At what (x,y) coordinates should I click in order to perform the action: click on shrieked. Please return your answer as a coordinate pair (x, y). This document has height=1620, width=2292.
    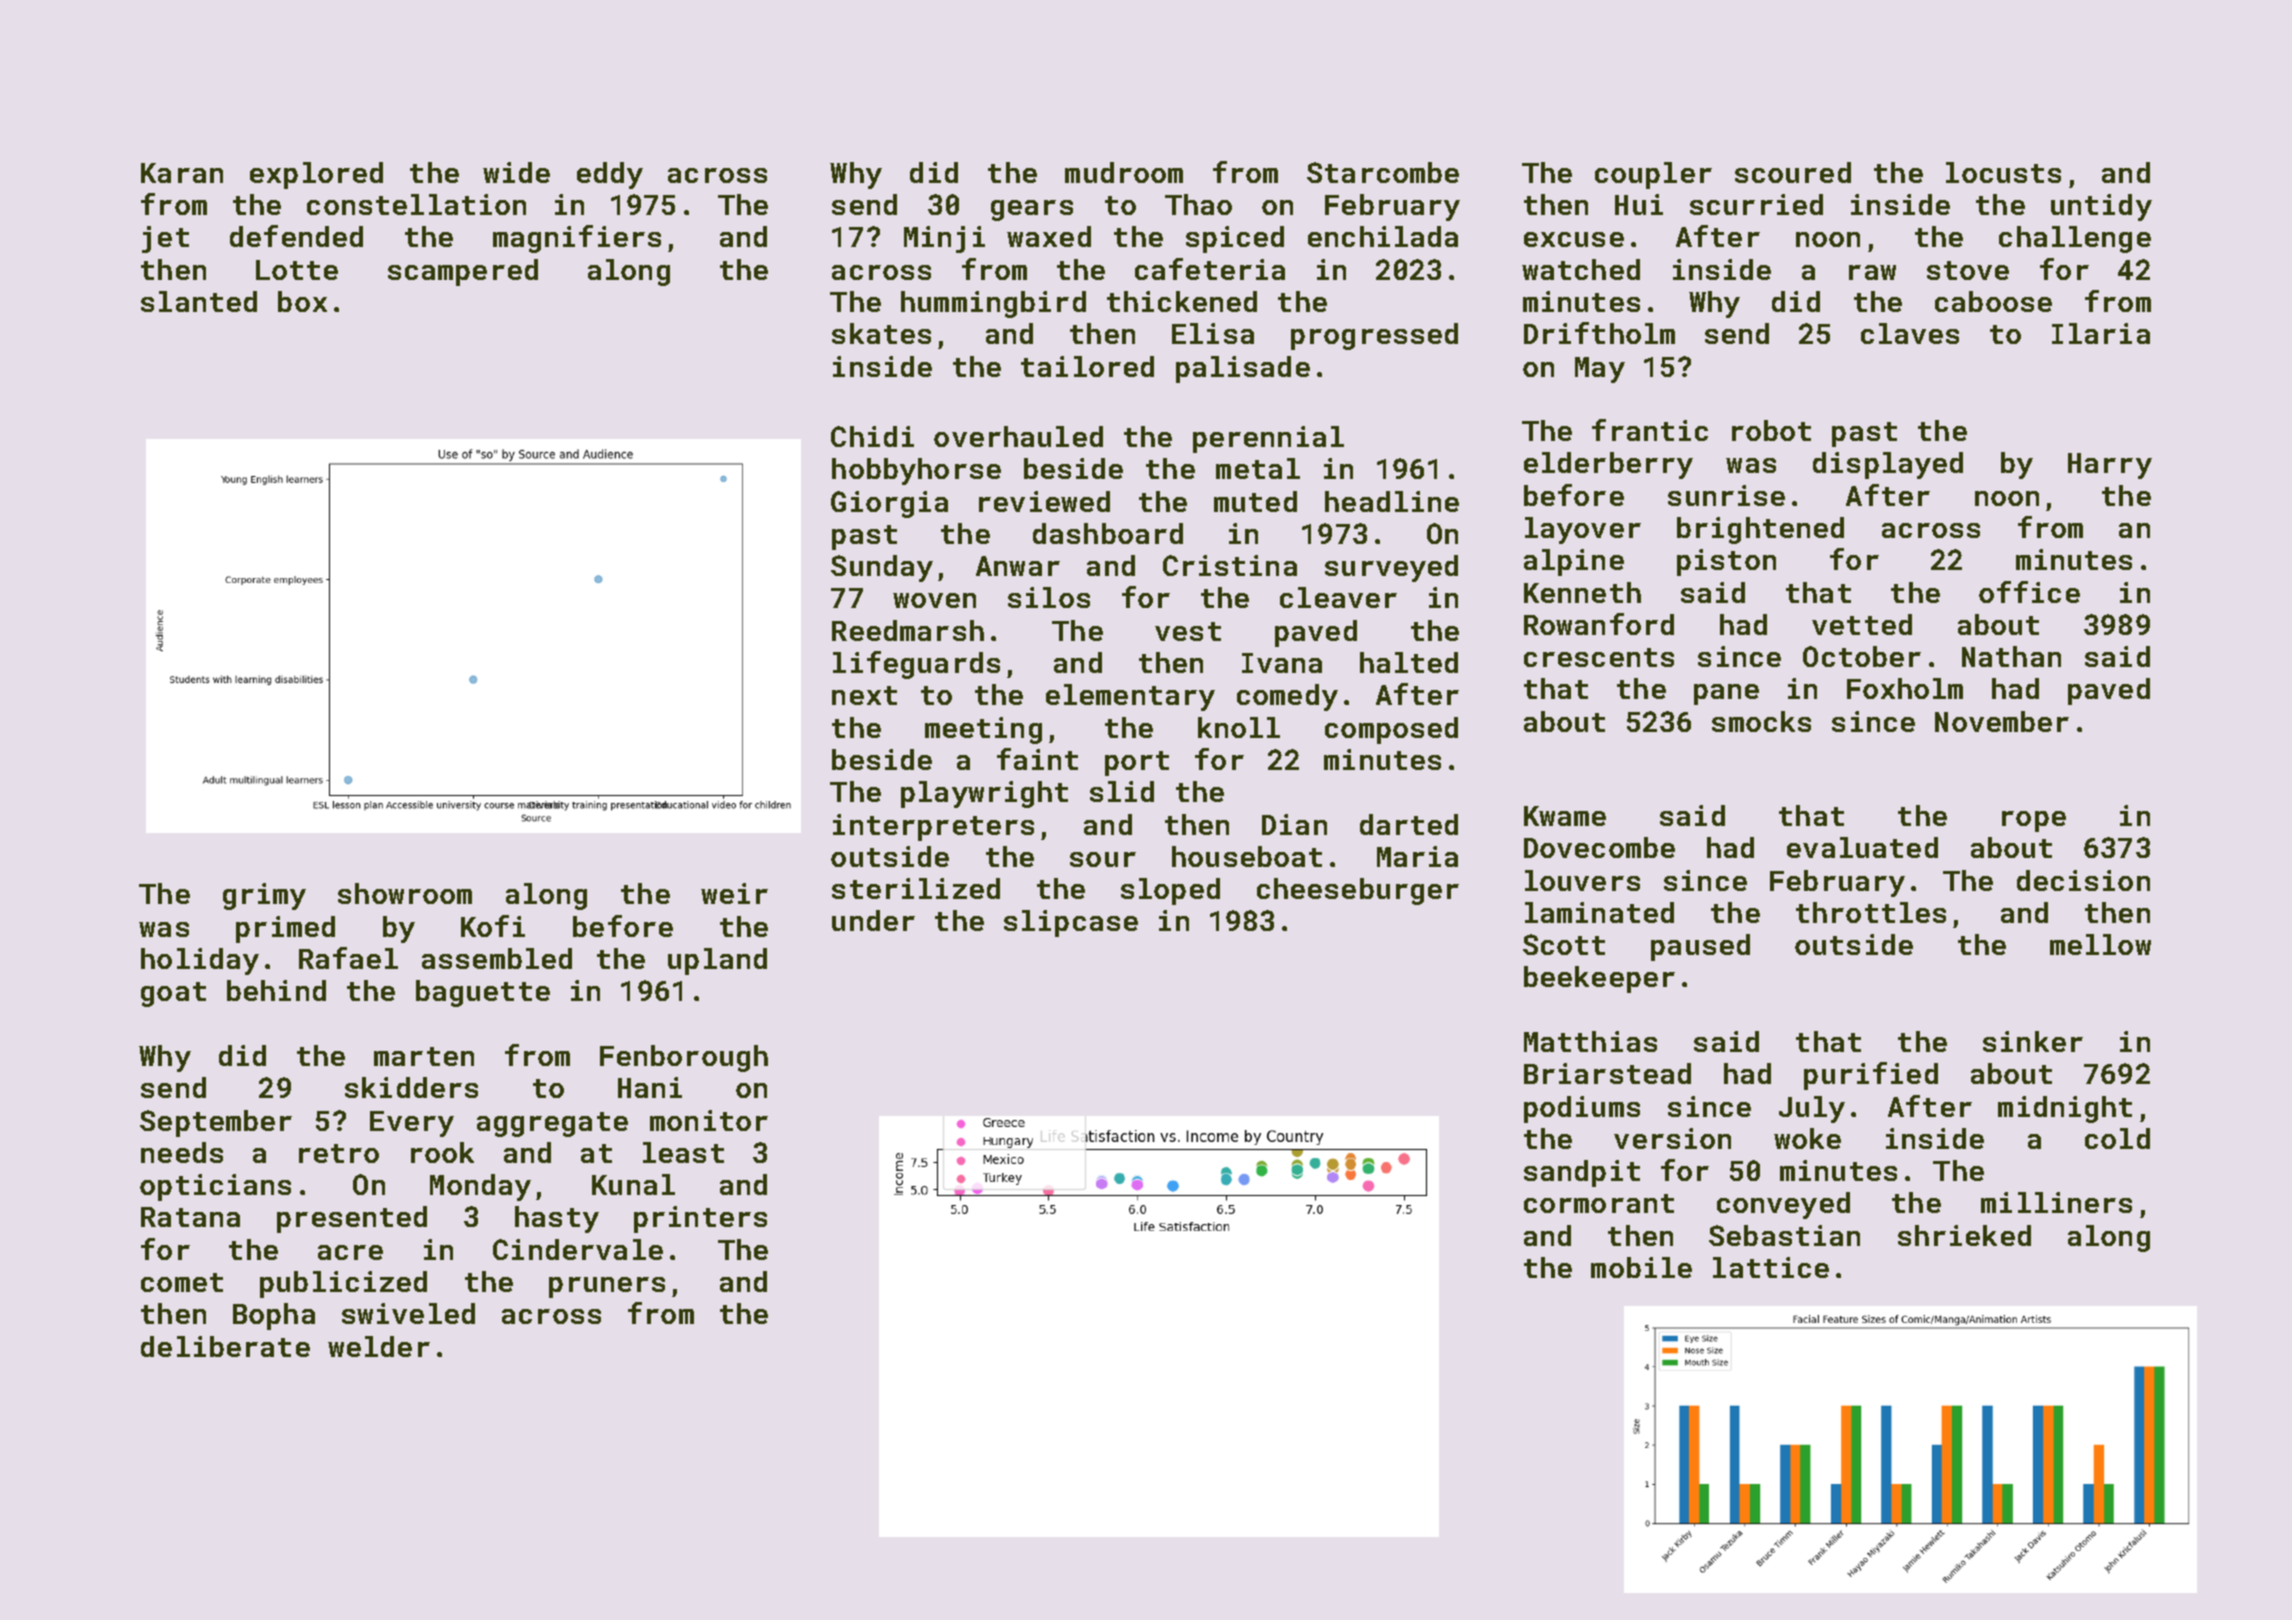
    Looking at the image, I should click on (1964, 1235).
